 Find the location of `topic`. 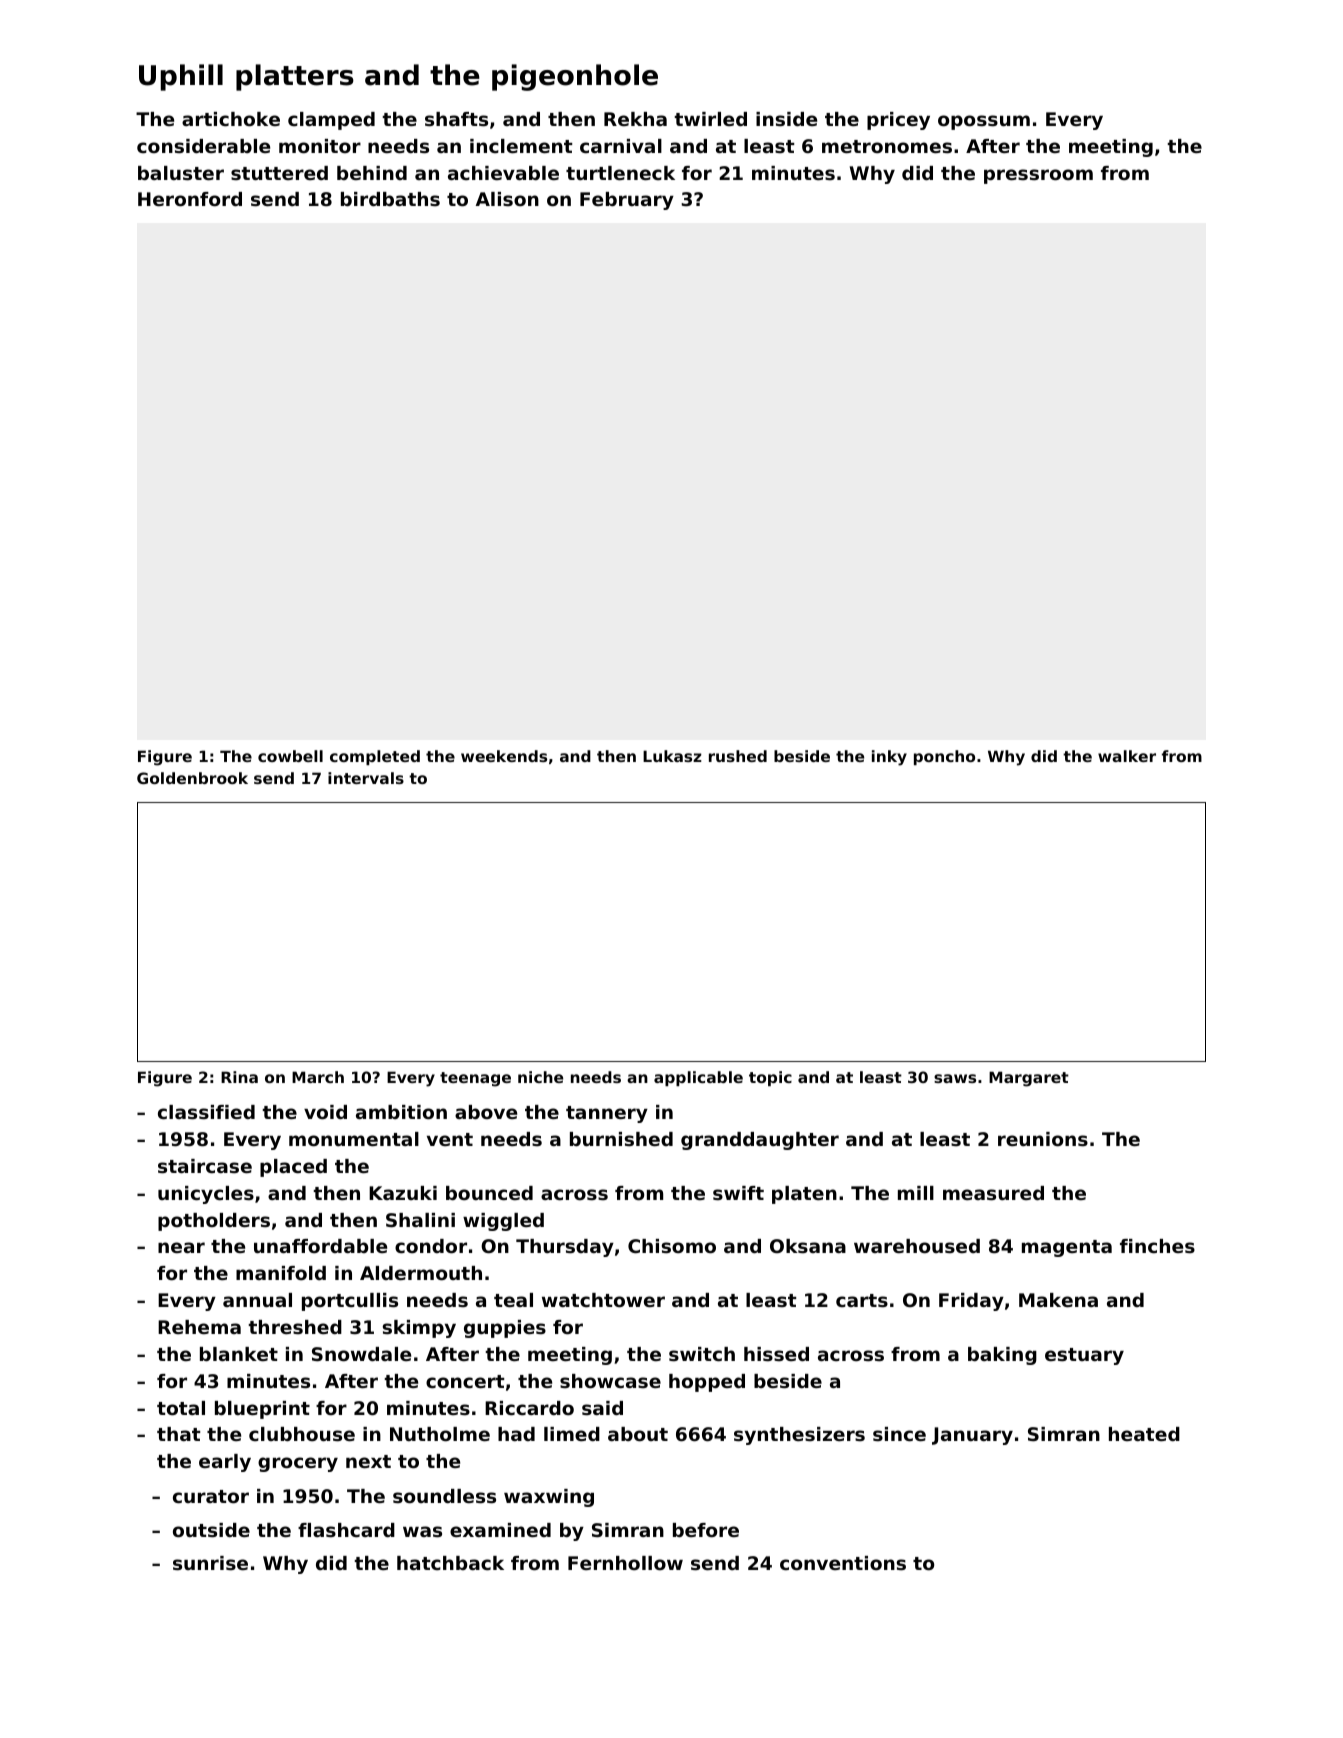

topic is located at coordinates (770, 1078).
